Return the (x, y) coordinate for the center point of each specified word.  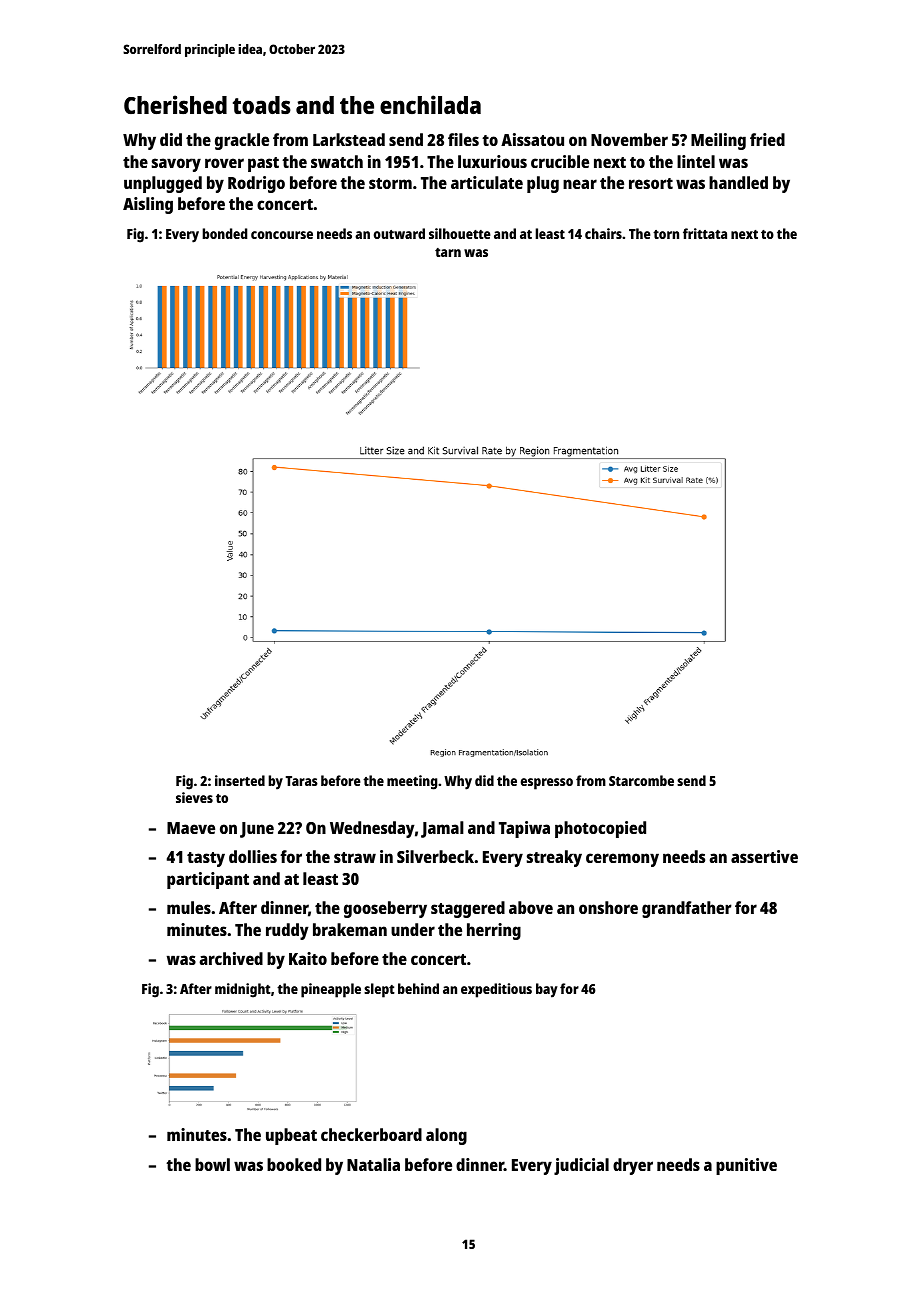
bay (547, 990)
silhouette (460, 233)
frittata (705, 233)
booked (294, 1164)
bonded (224, 233)
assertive (764, 856)
